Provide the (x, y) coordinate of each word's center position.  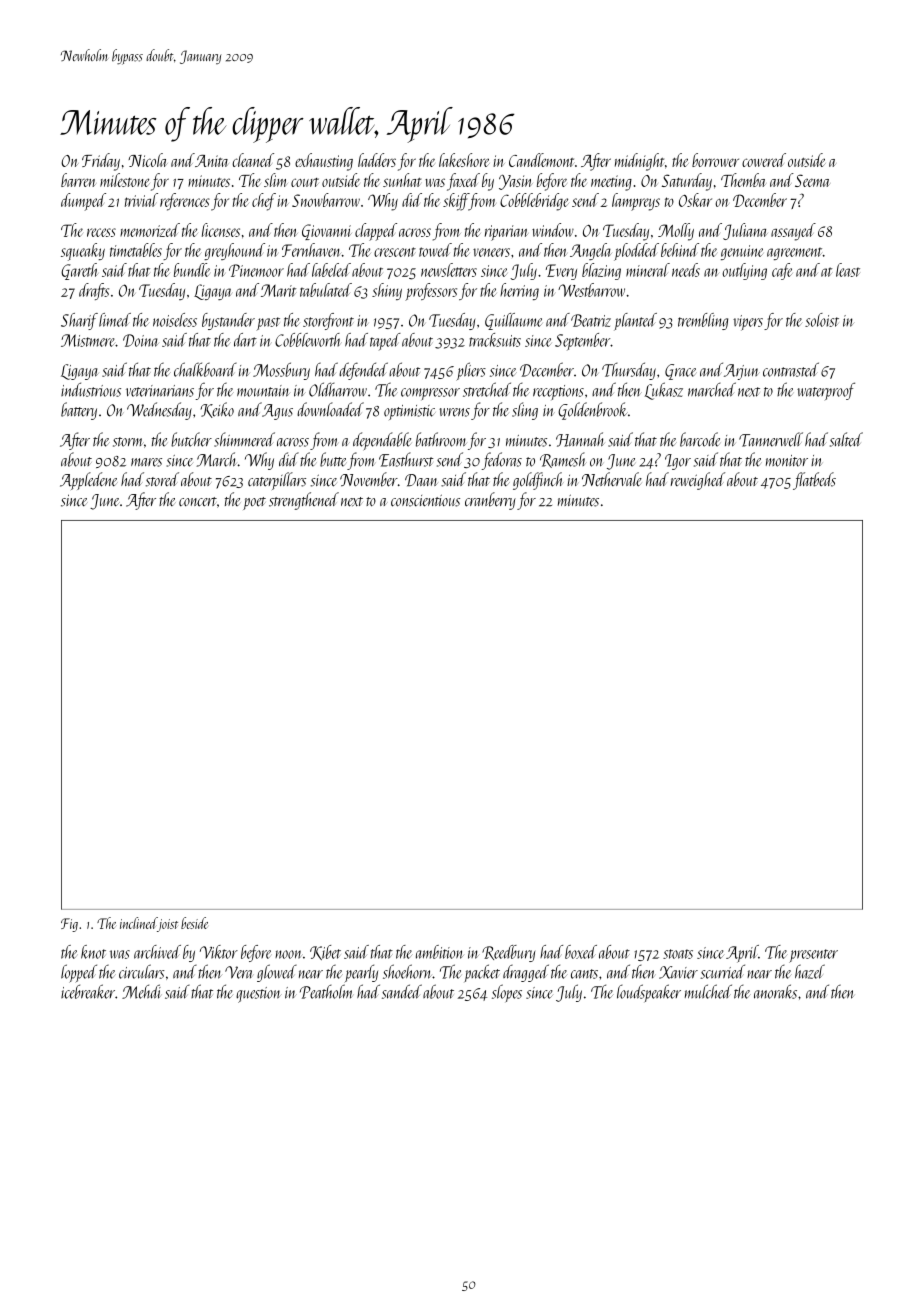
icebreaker (88, 991)
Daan (421, 480)
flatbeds (814, 481)
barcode (700, 439)
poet (254, 503)
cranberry (490, 501)
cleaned (253, 160)
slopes (507, 993)
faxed (463, 182)
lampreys (636, 202)
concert (198, 502)
